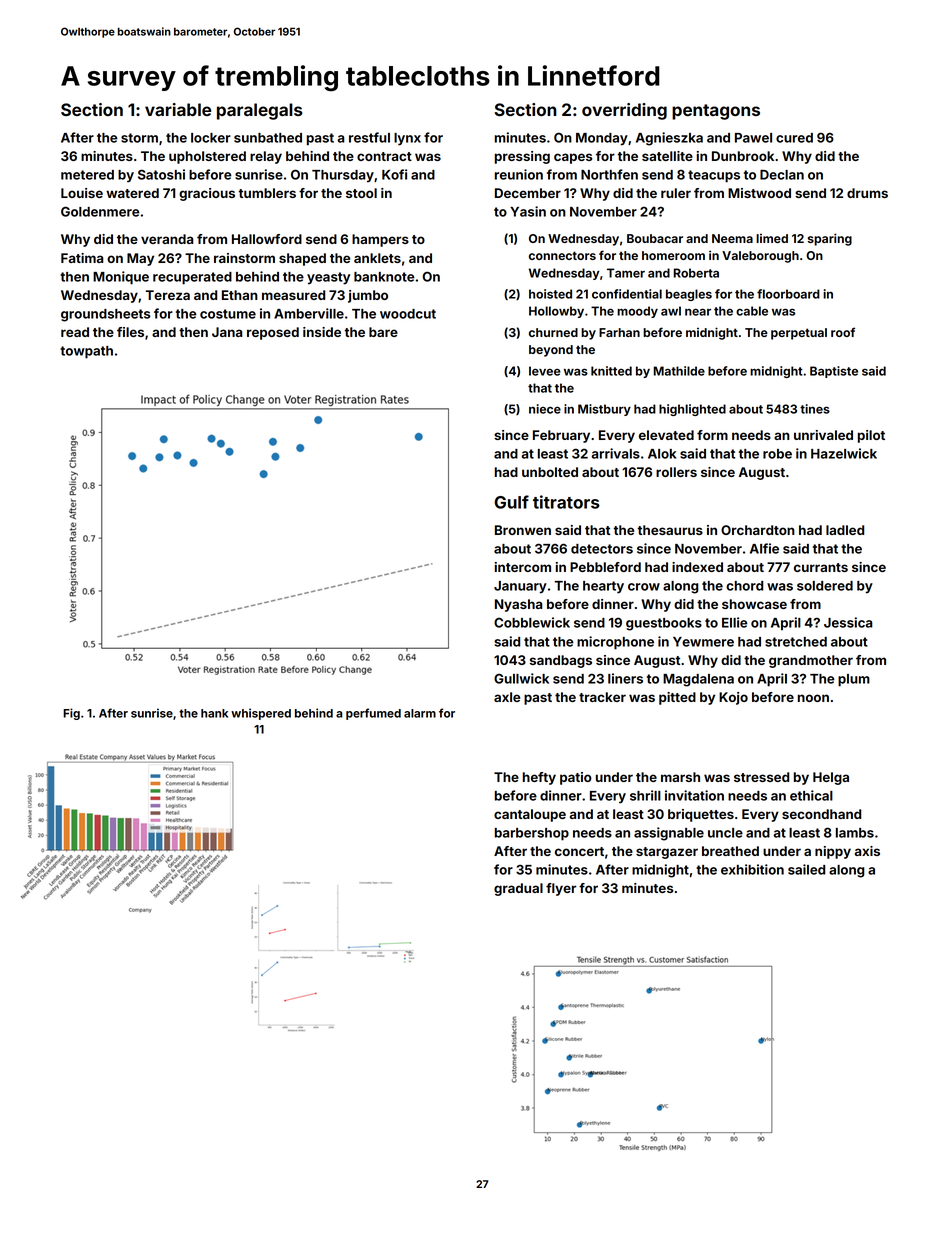 Image resolution: width=952 pixels, height=1233 pixels. Describe the element at coordinates (293, 295) in the document. I see `measured` at that location.
